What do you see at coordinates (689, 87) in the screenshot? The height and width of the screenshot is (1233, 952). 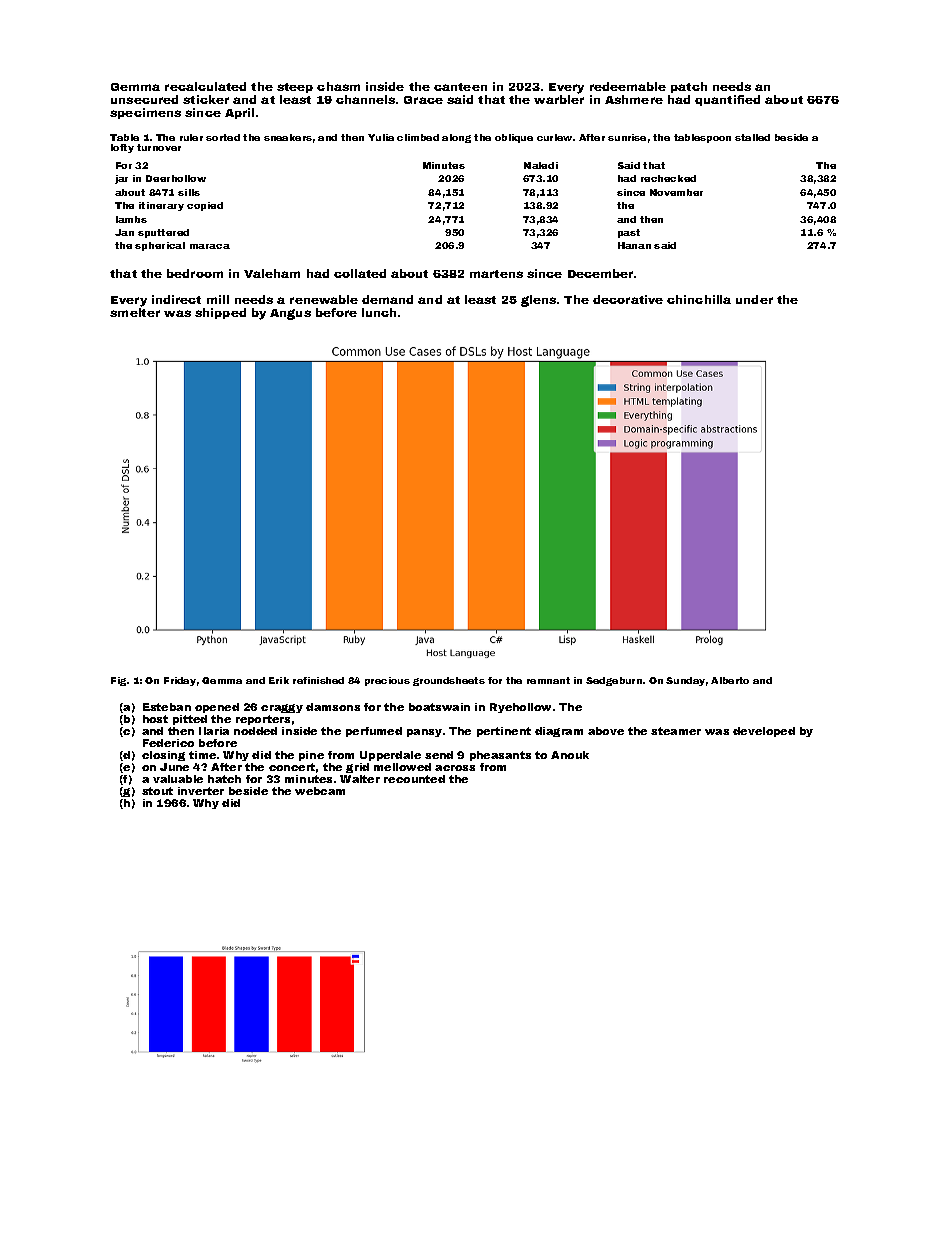 I see `patch` at bounding box center [689, 87].
